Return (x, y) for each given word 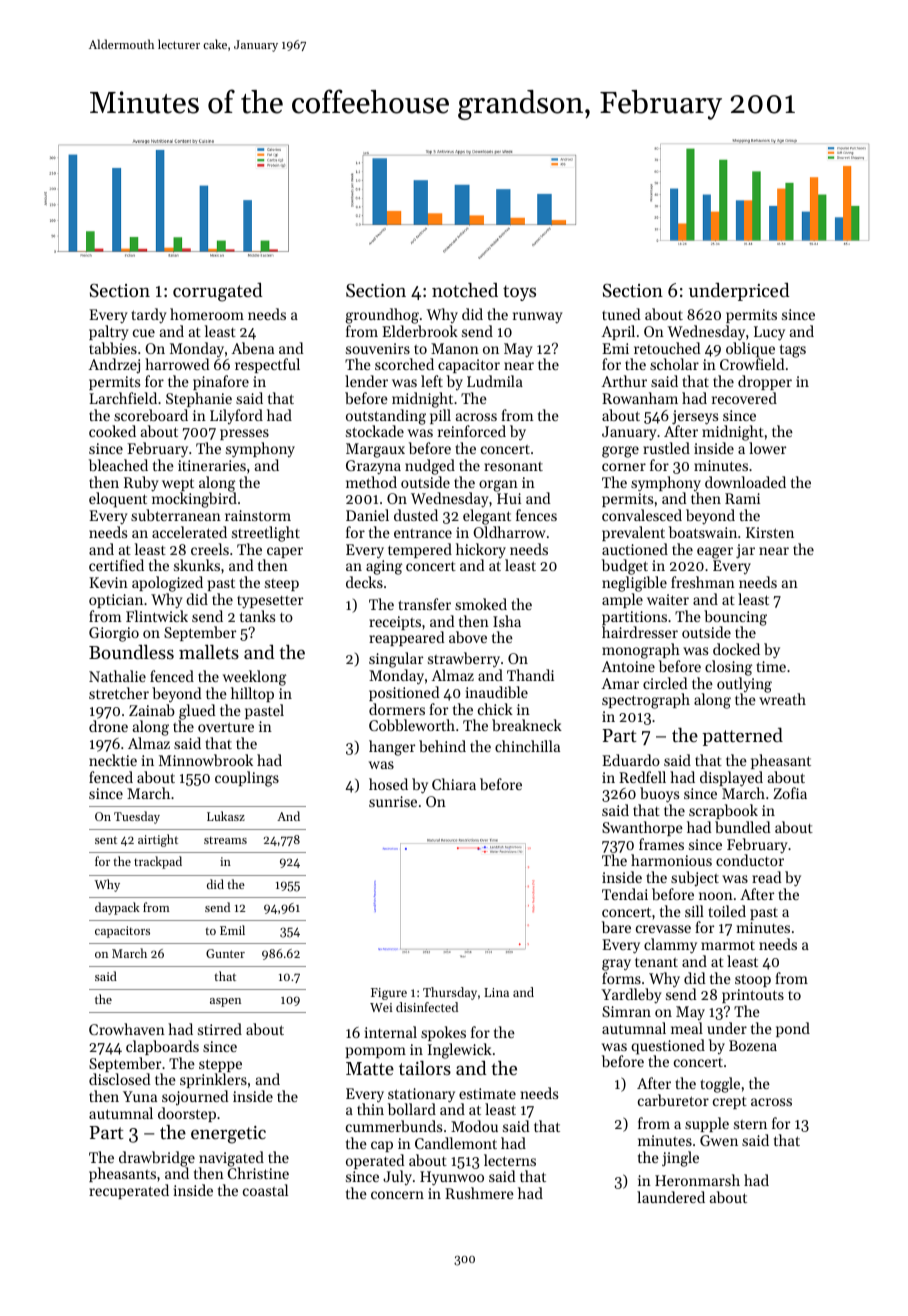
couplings (247, 779)
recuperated (129, 1191)
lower (767, 448)
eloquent (118, 500)
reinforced (472, 431)
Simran (626, 1011)
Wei (381, 1007)
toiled (727, 911)
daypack (117, 908)
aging (384, 567)
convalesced (642, 515)
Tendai (625, 894)
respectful (267, 365)
